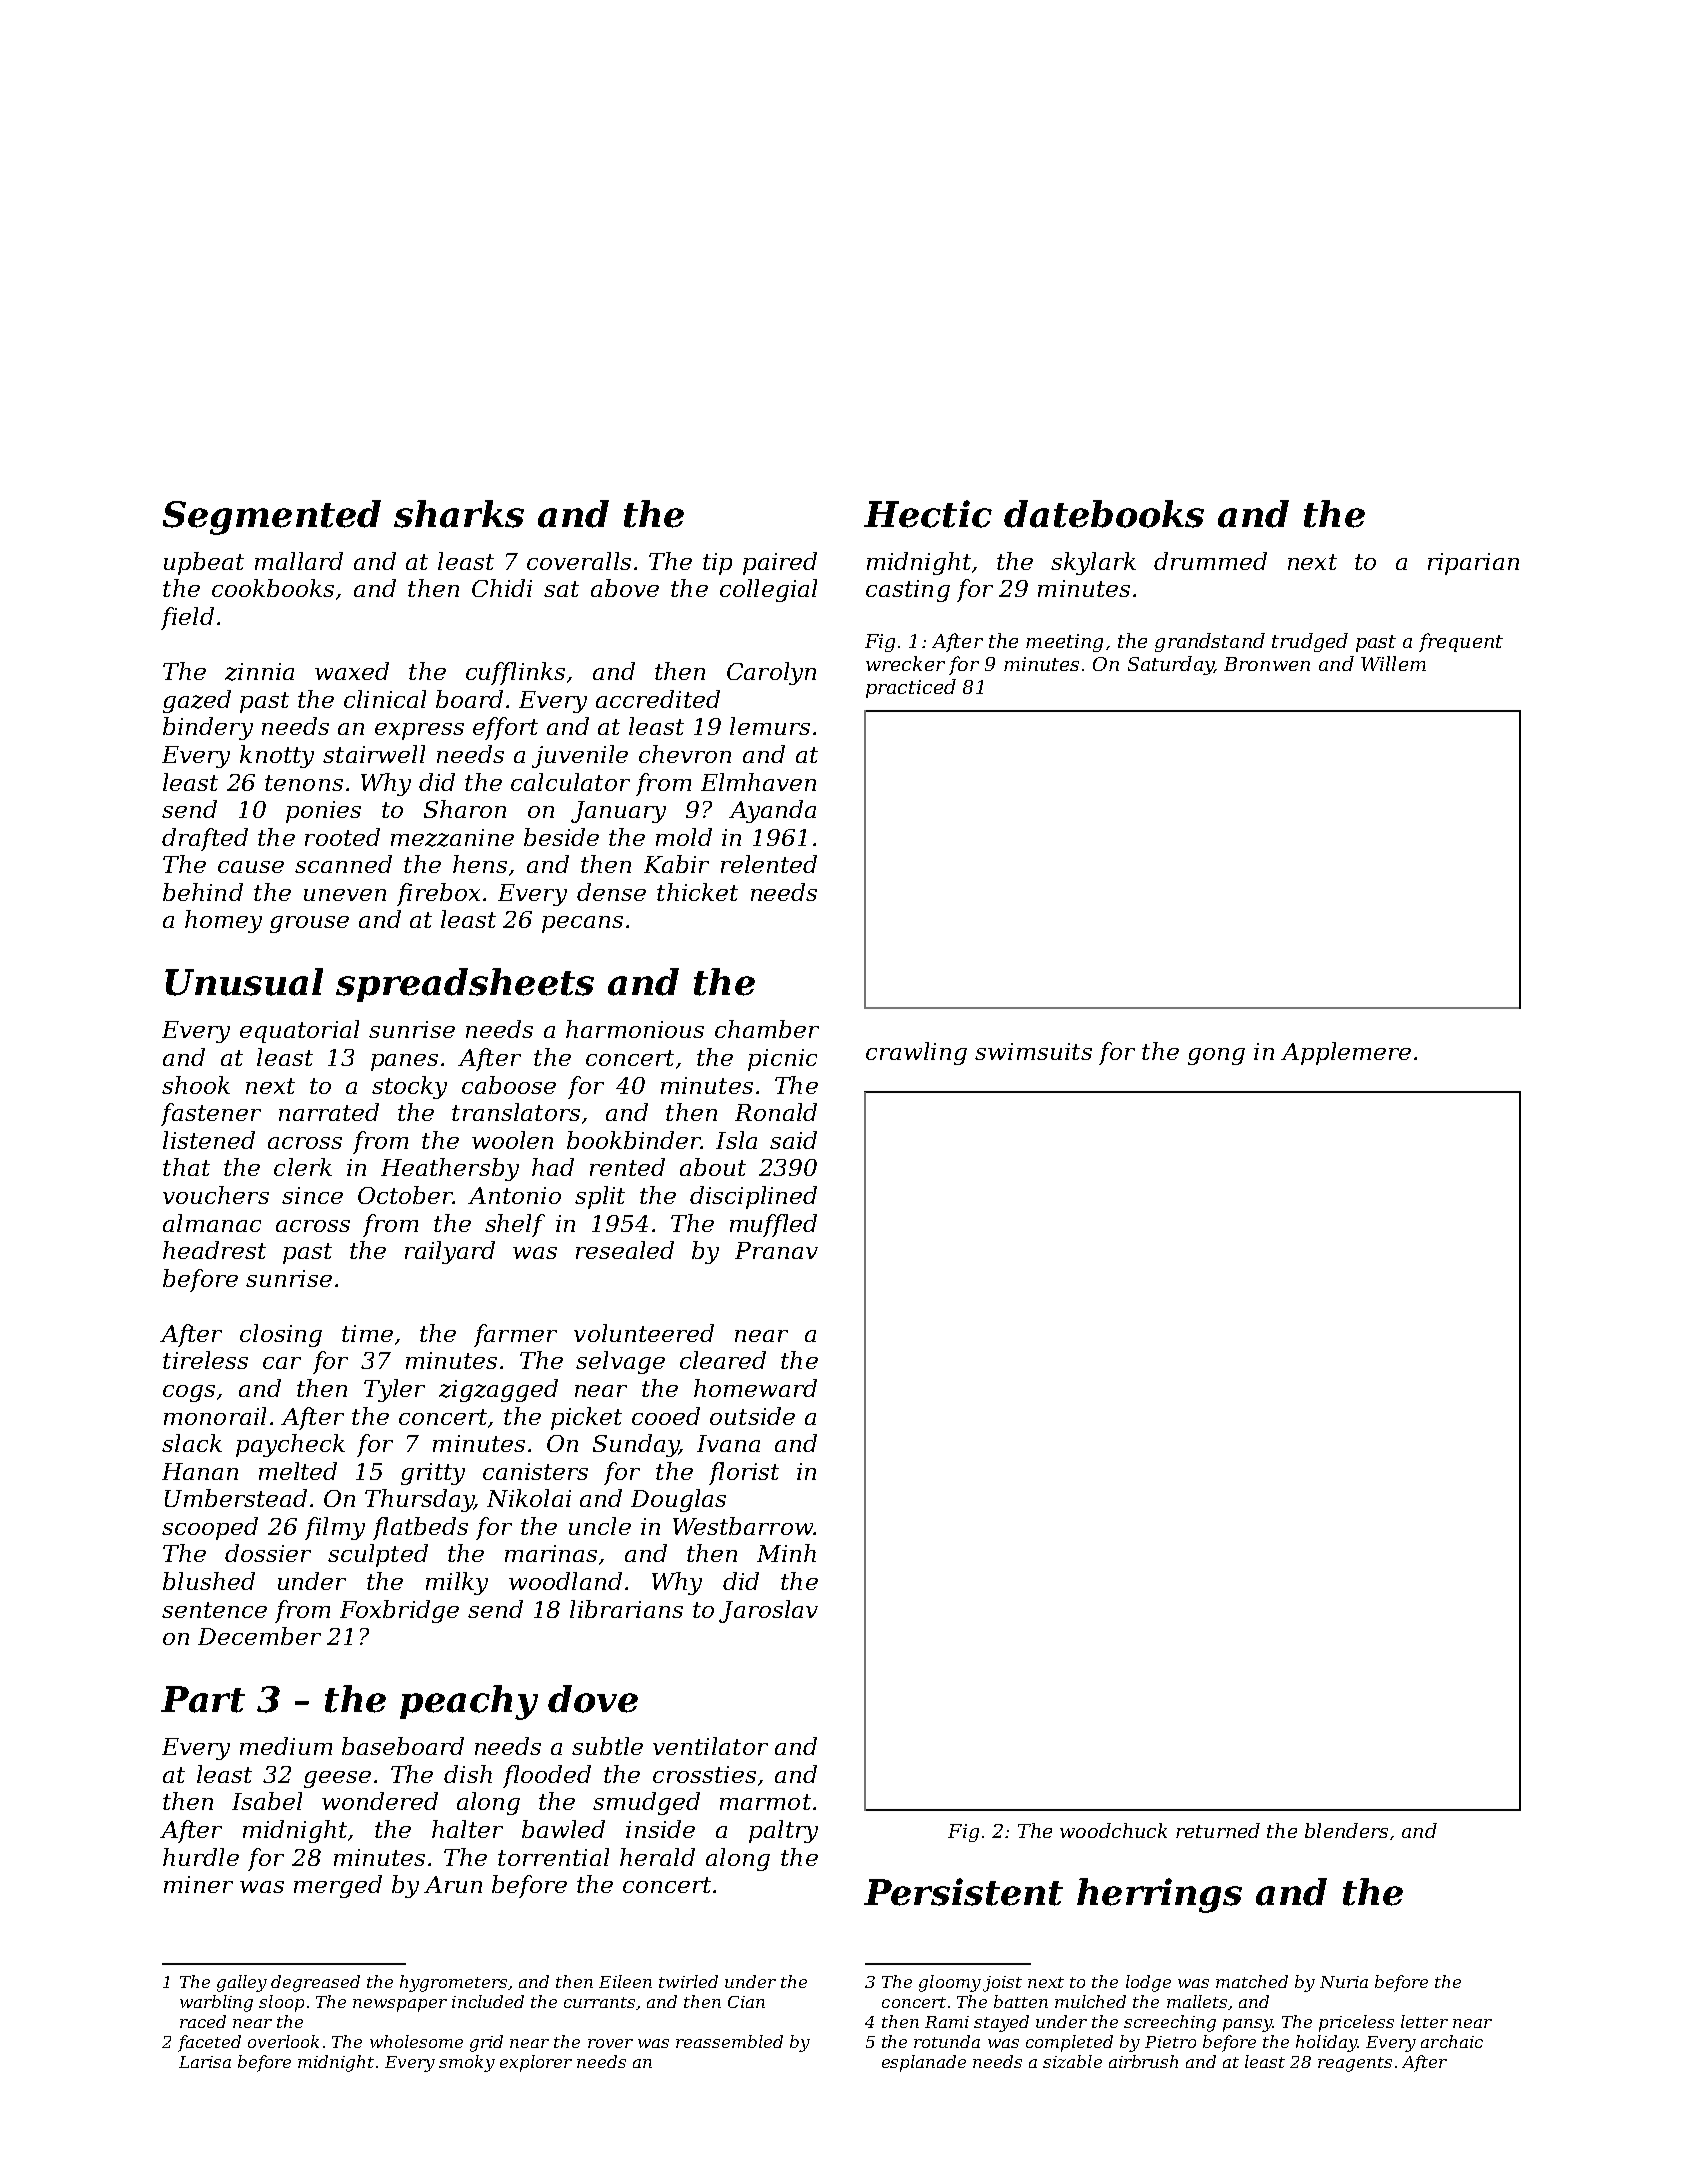  Describe the element at coordinates (272, 517) in the document. I see `Segmented` at that location.
